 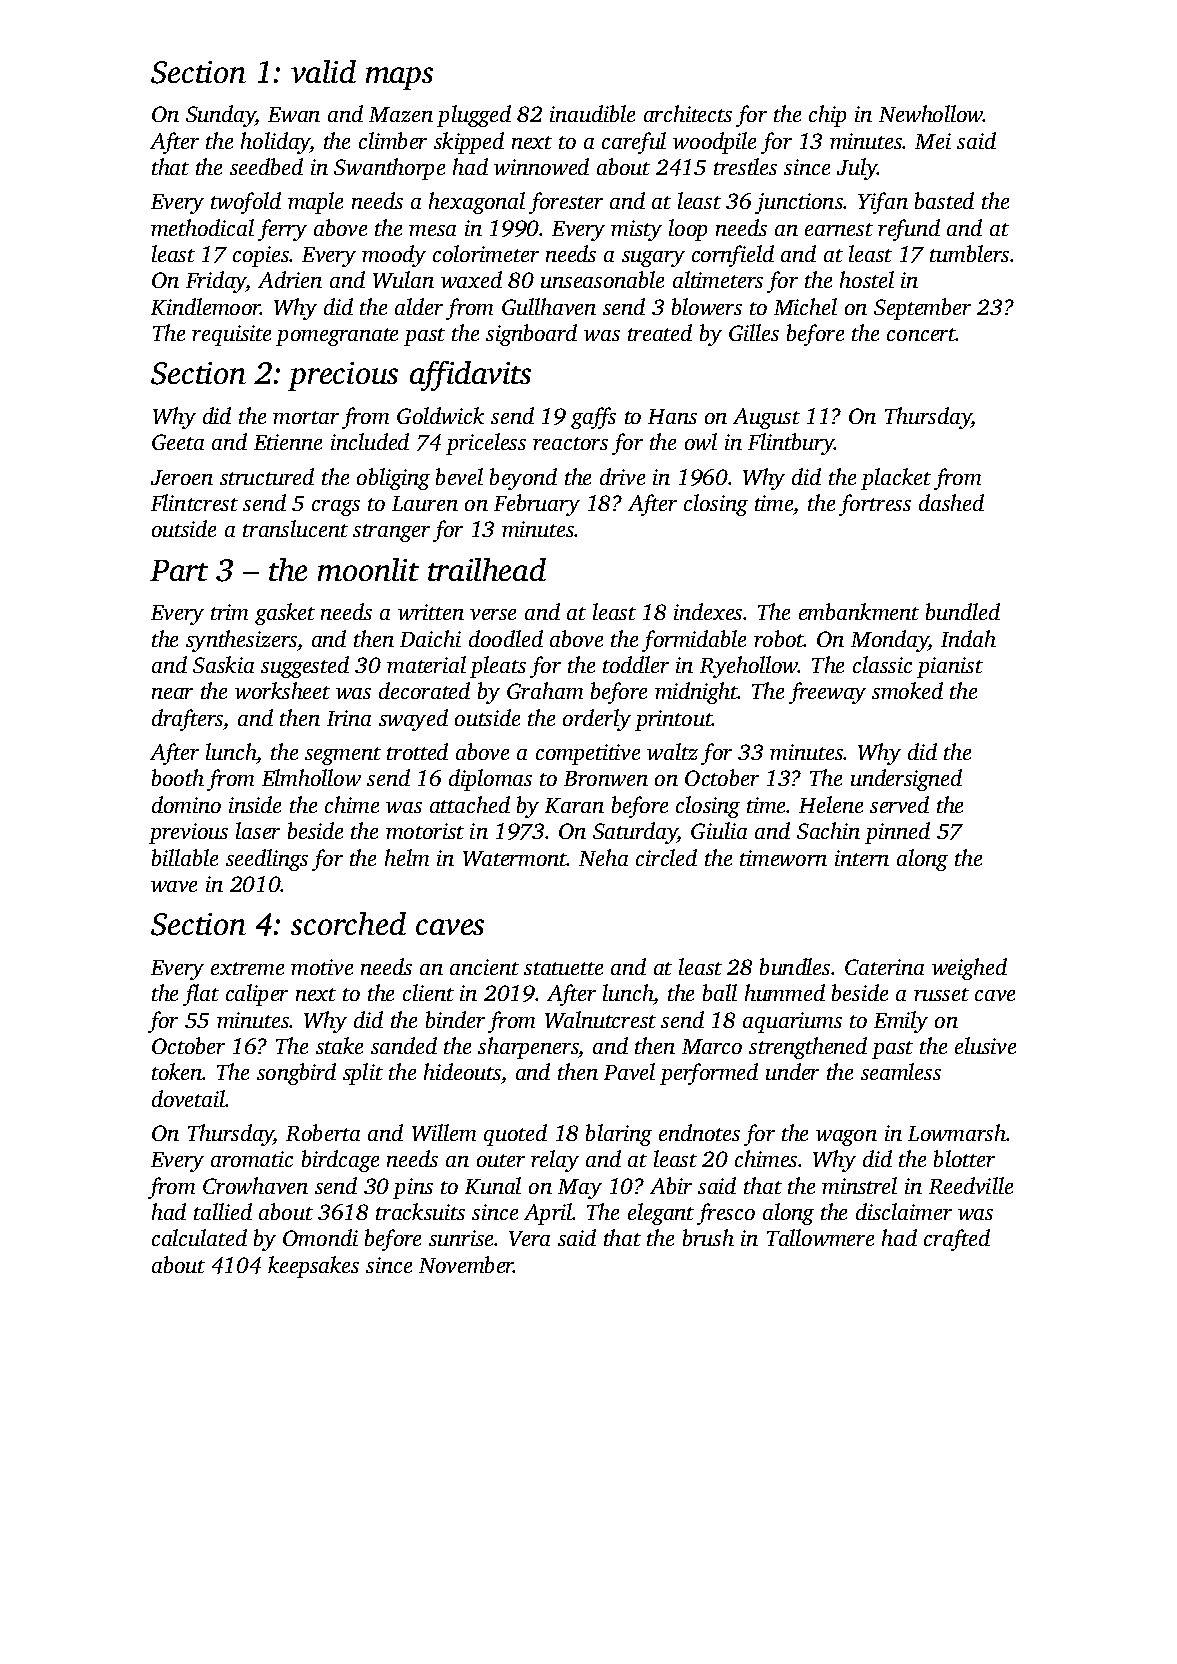 What do you see at coordinates (950, 667) in the document?
I see `pianist` at bounding box center [950, 667].
